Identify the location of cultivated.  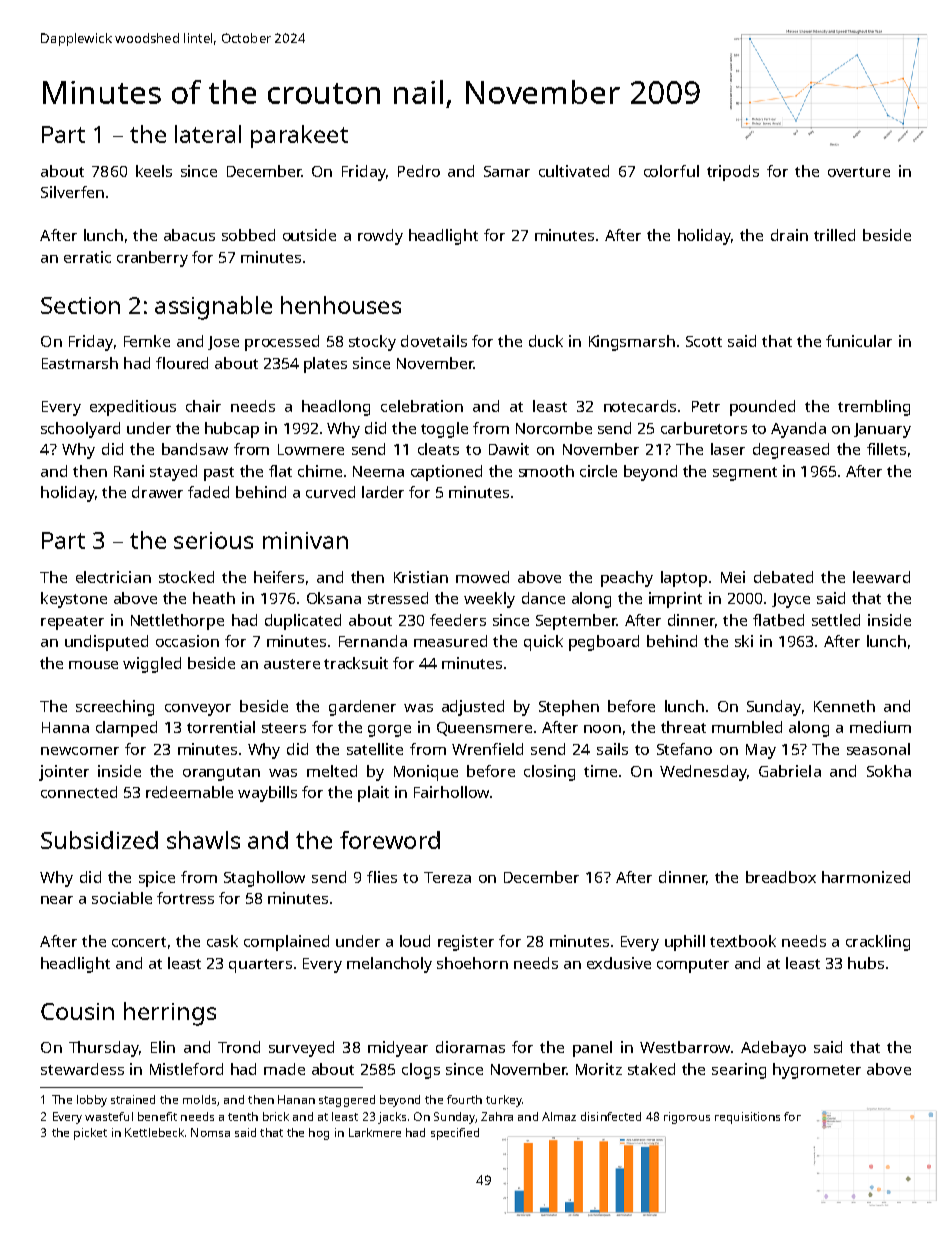
(574, 171).
